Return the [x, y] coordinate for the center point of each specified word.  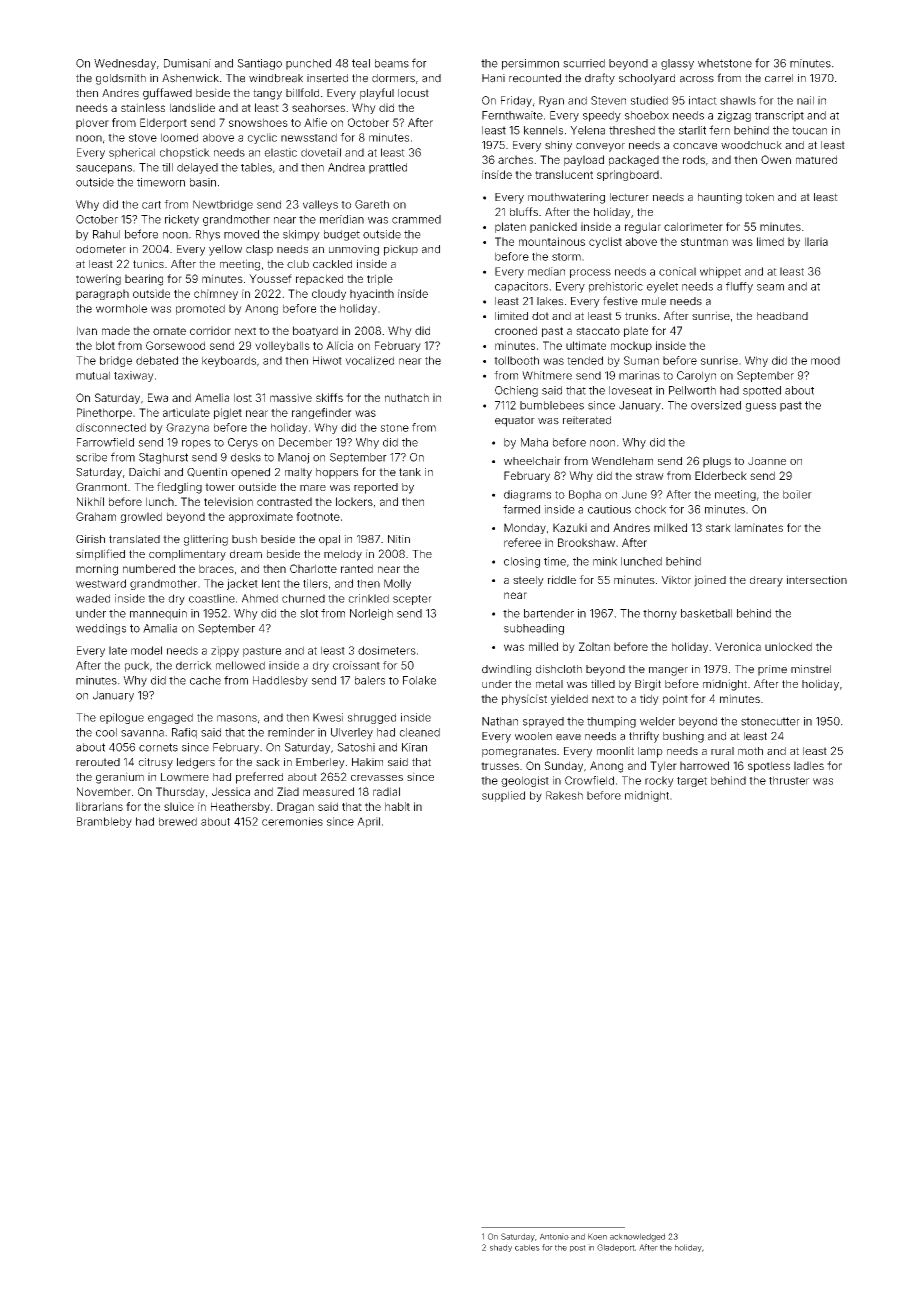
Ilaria [816, 241]
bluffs [524, 211]
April [368, 822]
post [578, 1248]
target [692, 782]
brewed [178, 821]
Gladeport [616, 1248]
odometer [101, 249]
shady [501, 1248]
